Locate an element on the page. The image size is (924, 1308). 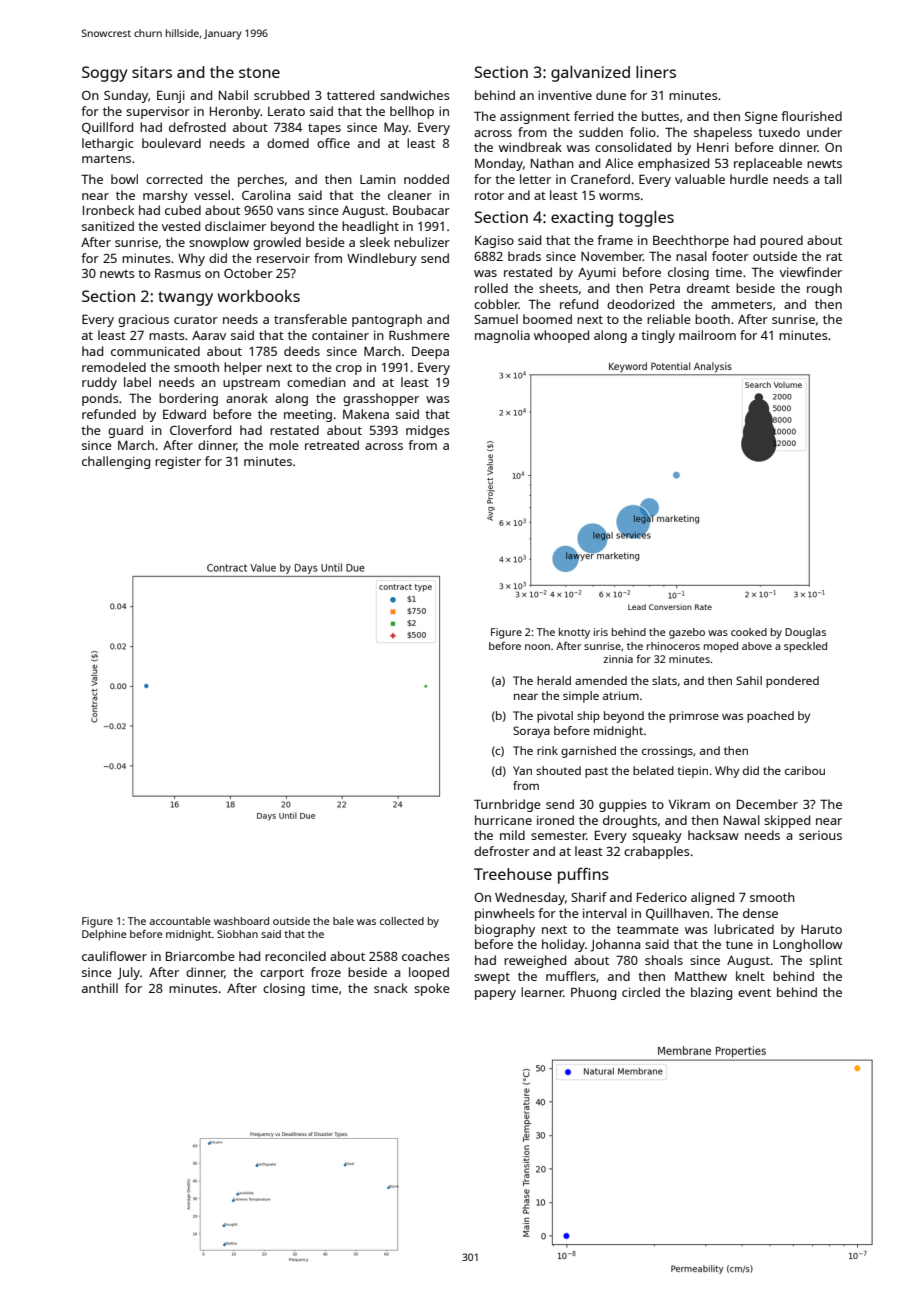
Douglas is located at coordinates (805, 633).
